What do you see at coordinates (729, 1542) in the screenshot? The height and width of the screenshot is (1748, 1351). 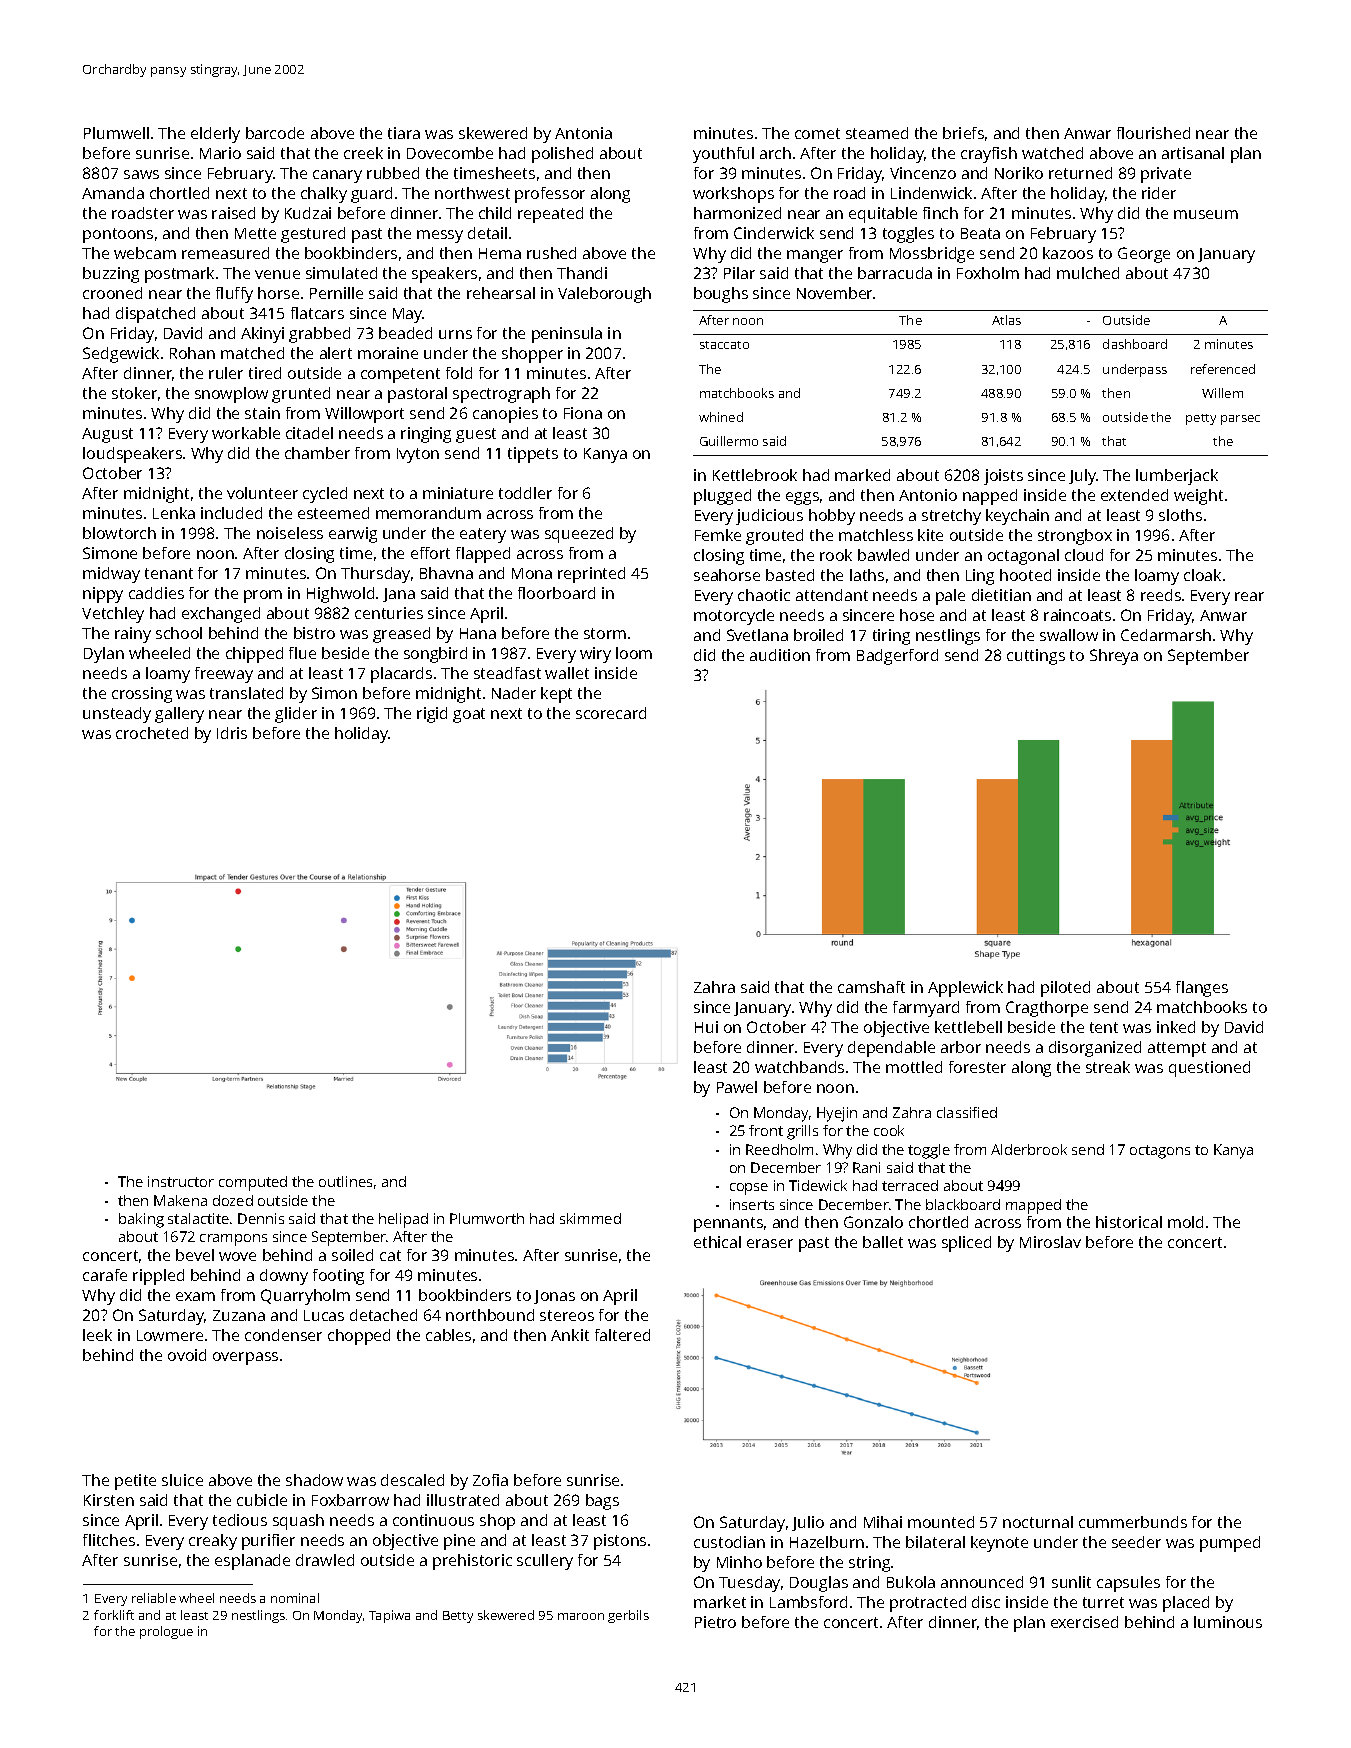 I see `custodian` at bounding box center [729, 1542].
